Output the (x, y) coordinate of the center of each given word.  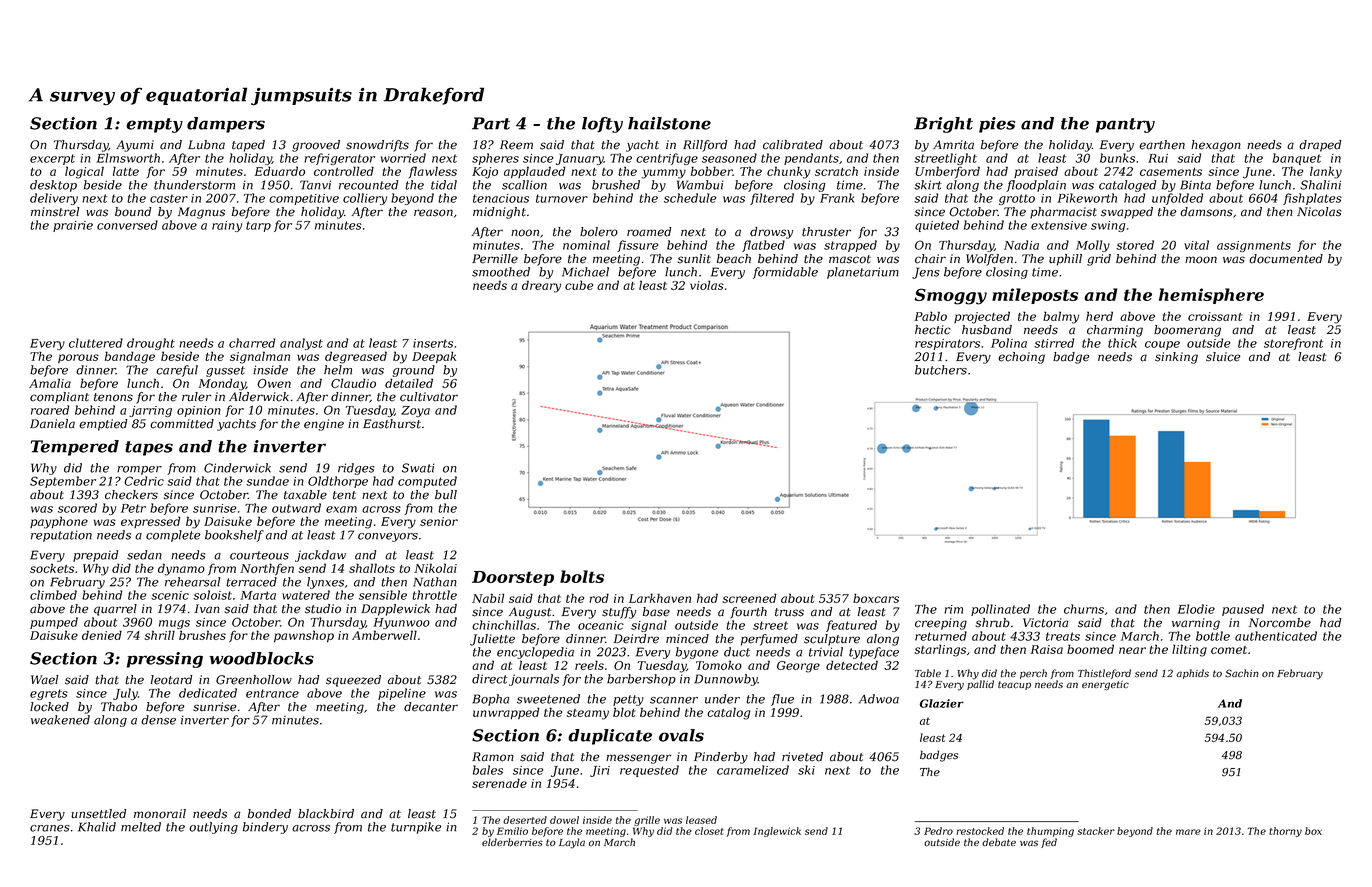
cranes (50, 828)
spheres (495, 159)
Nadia (1021, 245)
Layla (572, 843)
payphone (59, 522)
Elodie (1196, 609)
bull (446, 494)
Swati (418, 468)
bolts (582, 576)
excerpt (52, 159)
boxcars (876, 598)
